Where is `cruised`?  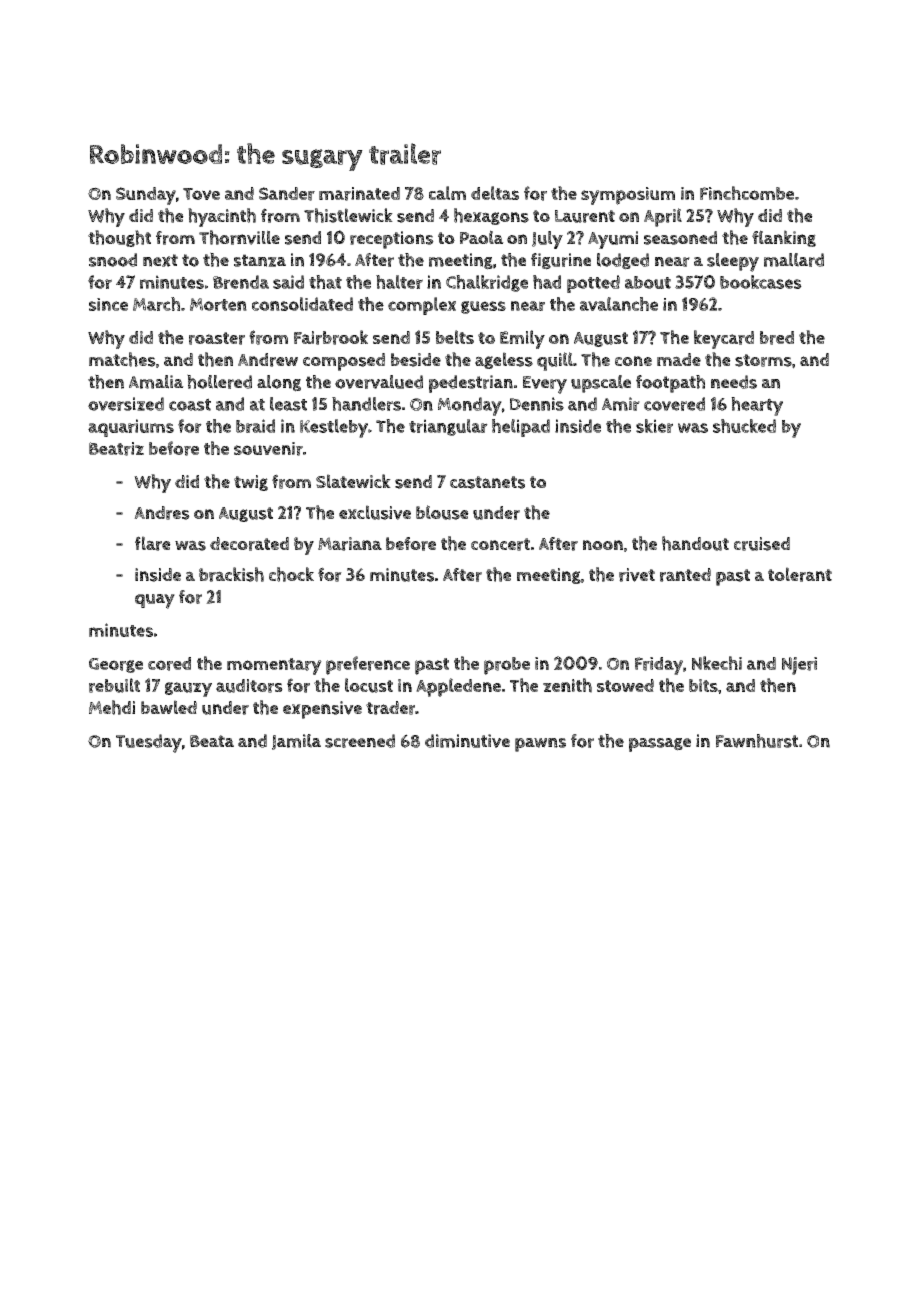
cruised is located at coordinates (762, 544).
